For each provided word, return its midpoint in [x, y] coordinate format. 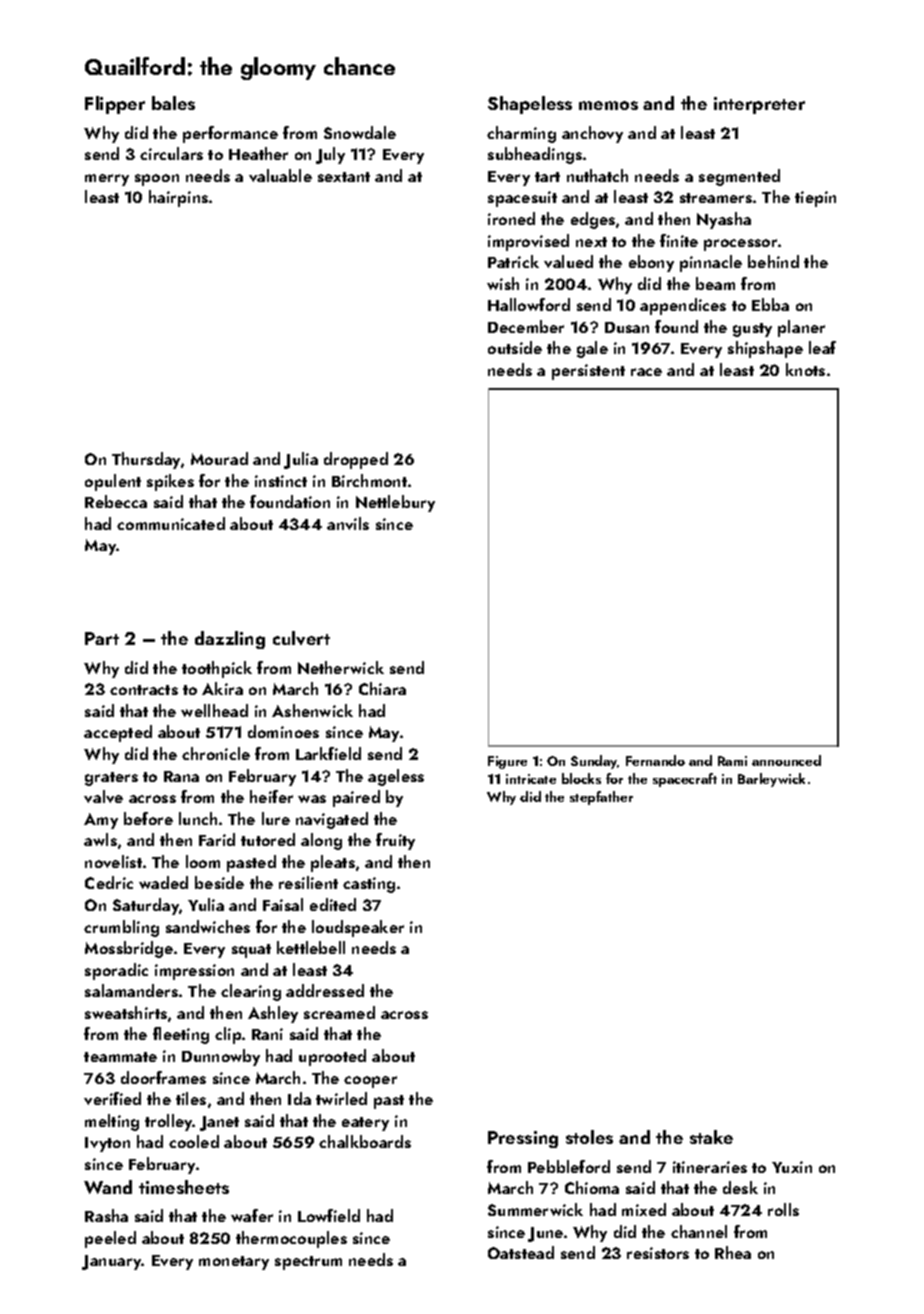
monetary [234, 1263]
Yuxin [792, 1167]
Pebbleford [569, 1166]
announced [786, 760]
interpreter [759, 105]
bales [173, 103]
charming [521, 134]
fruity [395, 841]
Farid [217, 839]
